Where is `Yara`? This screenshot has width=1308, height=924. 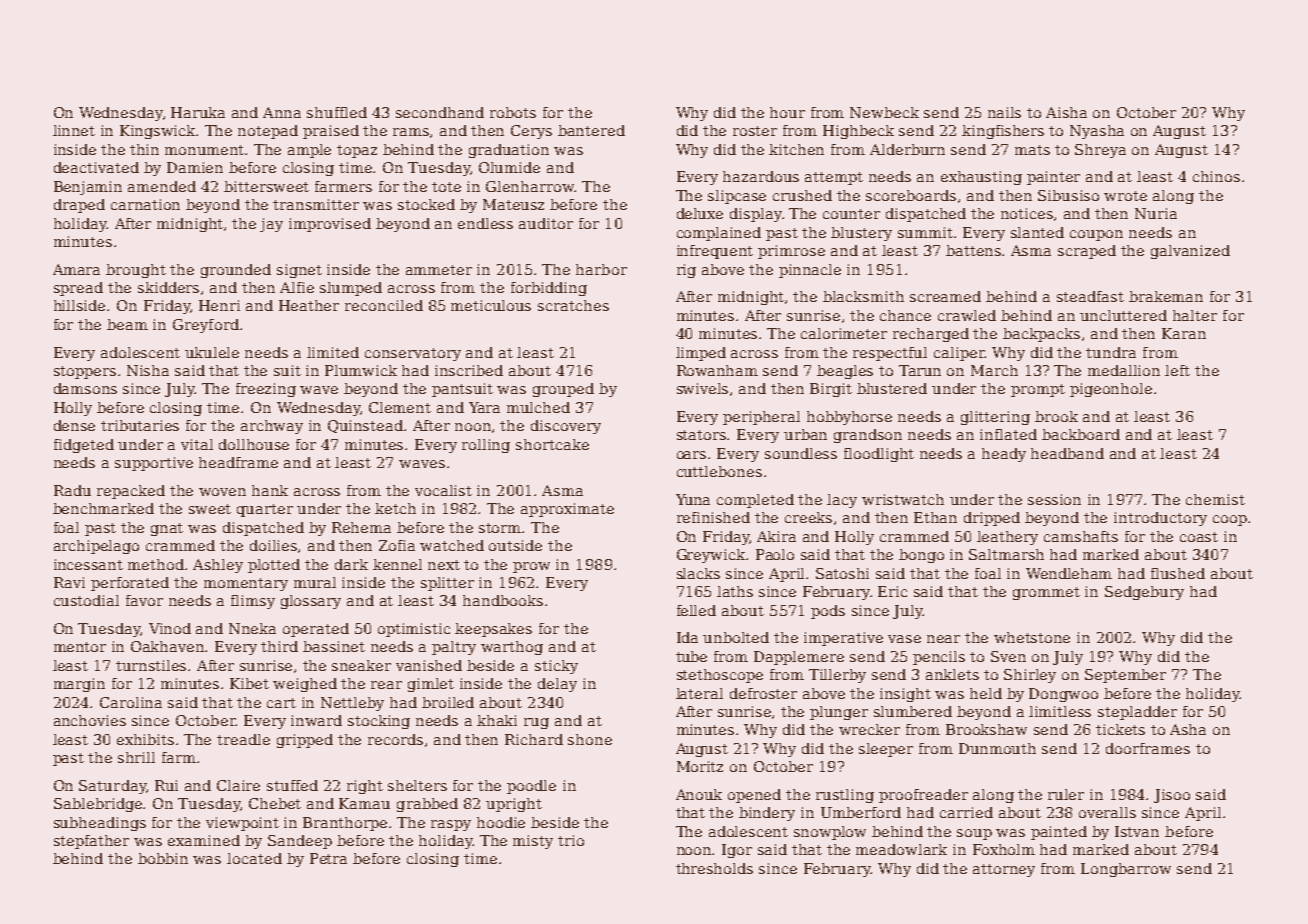 Yara is located at coordinates (484, 407).
